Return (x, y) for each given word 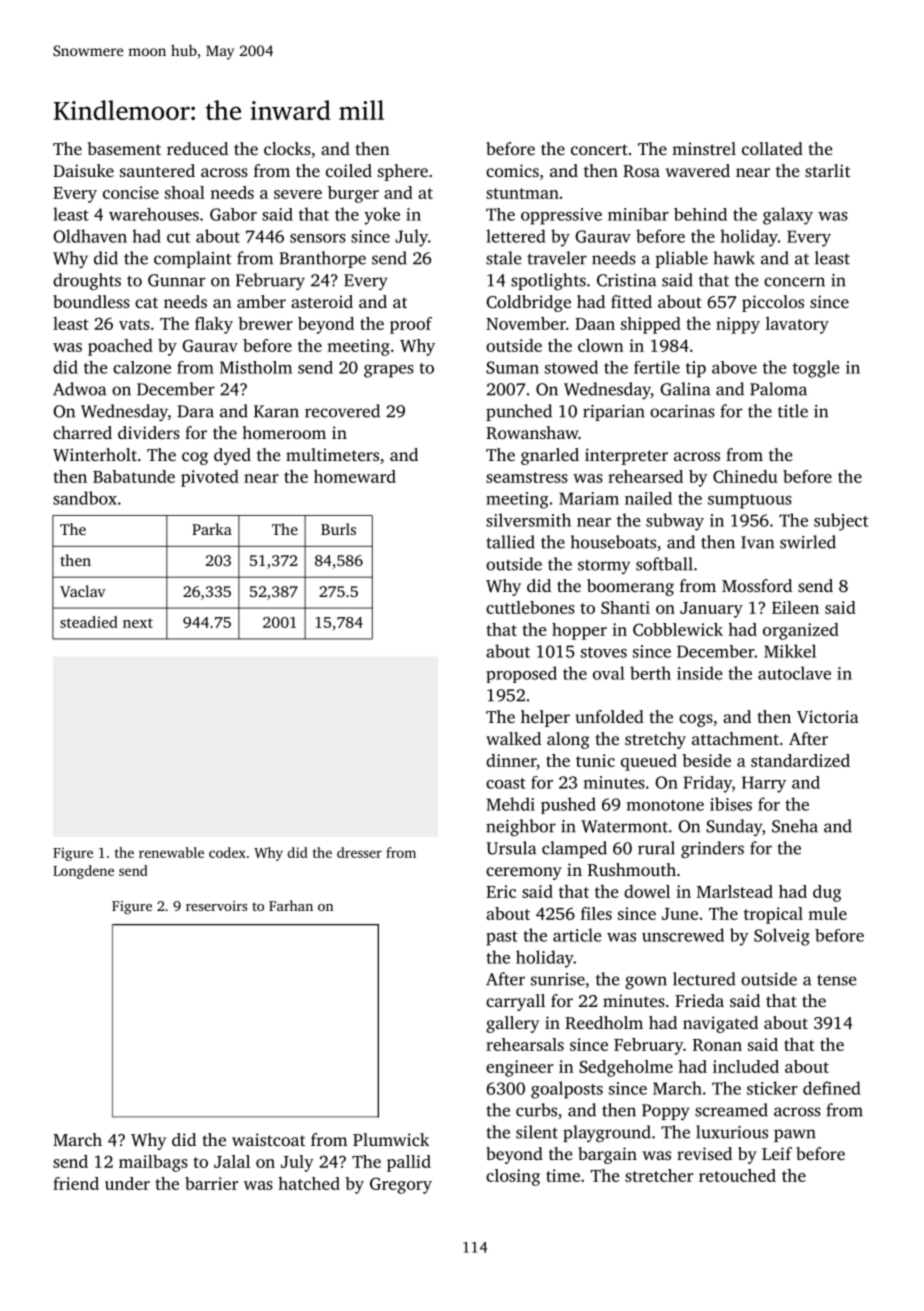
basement (124, 148)
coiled (349, 170)
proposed (521, 674)
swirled (808, 542)
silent (537, 1132)
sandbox (85, 498)
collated (772, 148)
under (127, 1183)
